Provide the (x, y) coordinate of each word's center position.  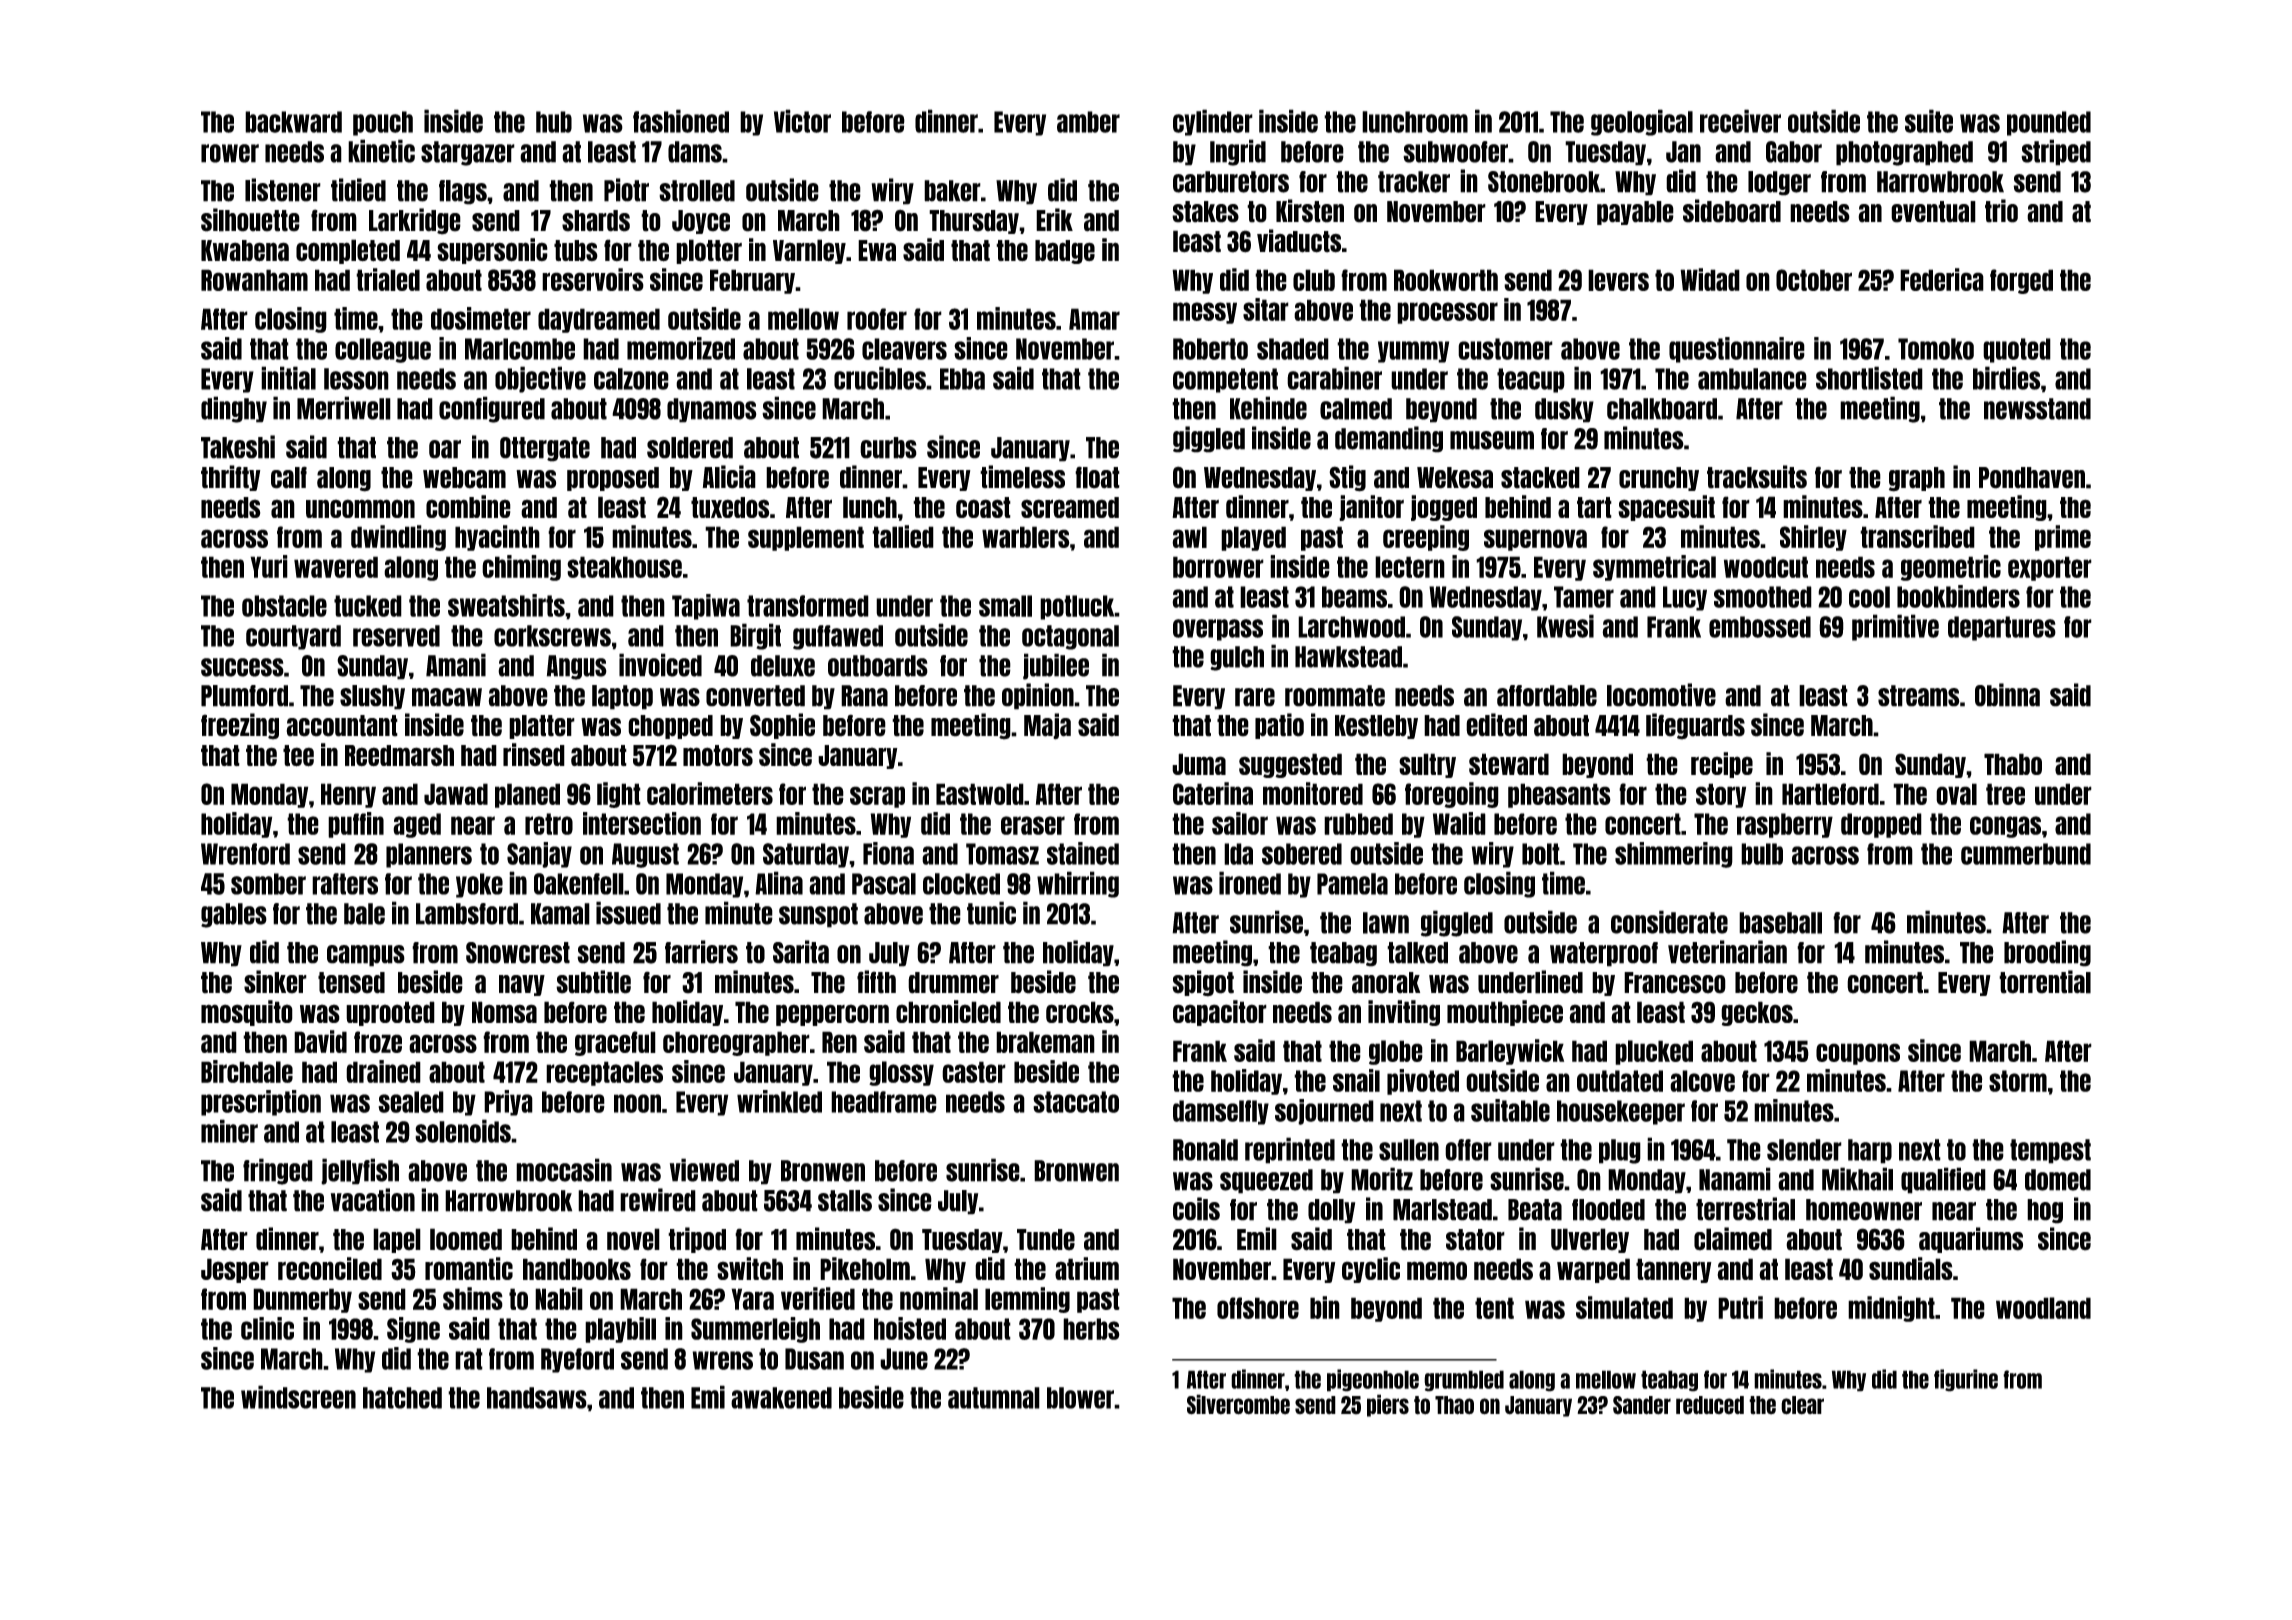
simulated (1624, 1307)
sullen (1409, 1150)
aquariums (1971, 1240)
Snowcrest (518, 953)
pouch (383, 123)
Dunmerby (302, 1300)
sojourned (1324, 1112)
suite (1929, 121)
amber (1088, 122)
